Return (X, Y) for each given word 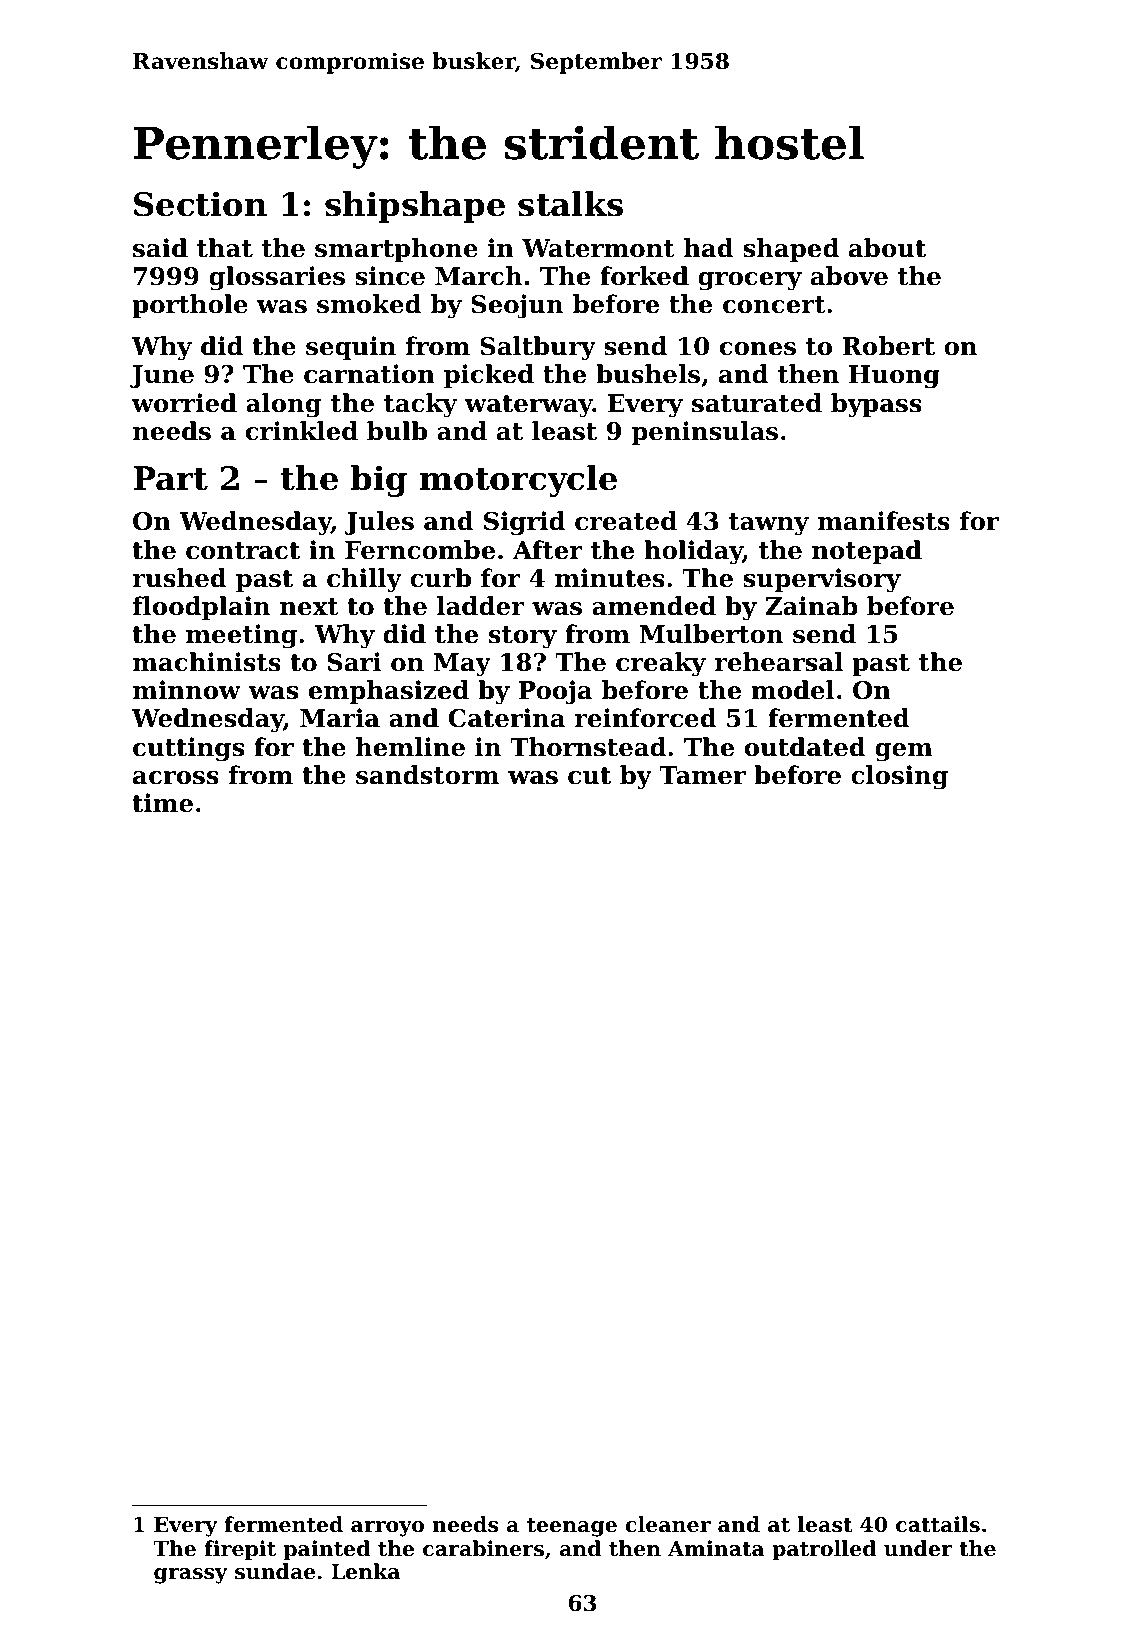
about (887, 248)
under (918, 1548)
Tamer (703, 775)
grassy (191, 1576)
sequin (351, 348)
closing (899, 777)
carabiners (483, 1548)
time (162, 803)
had (709, 248)
